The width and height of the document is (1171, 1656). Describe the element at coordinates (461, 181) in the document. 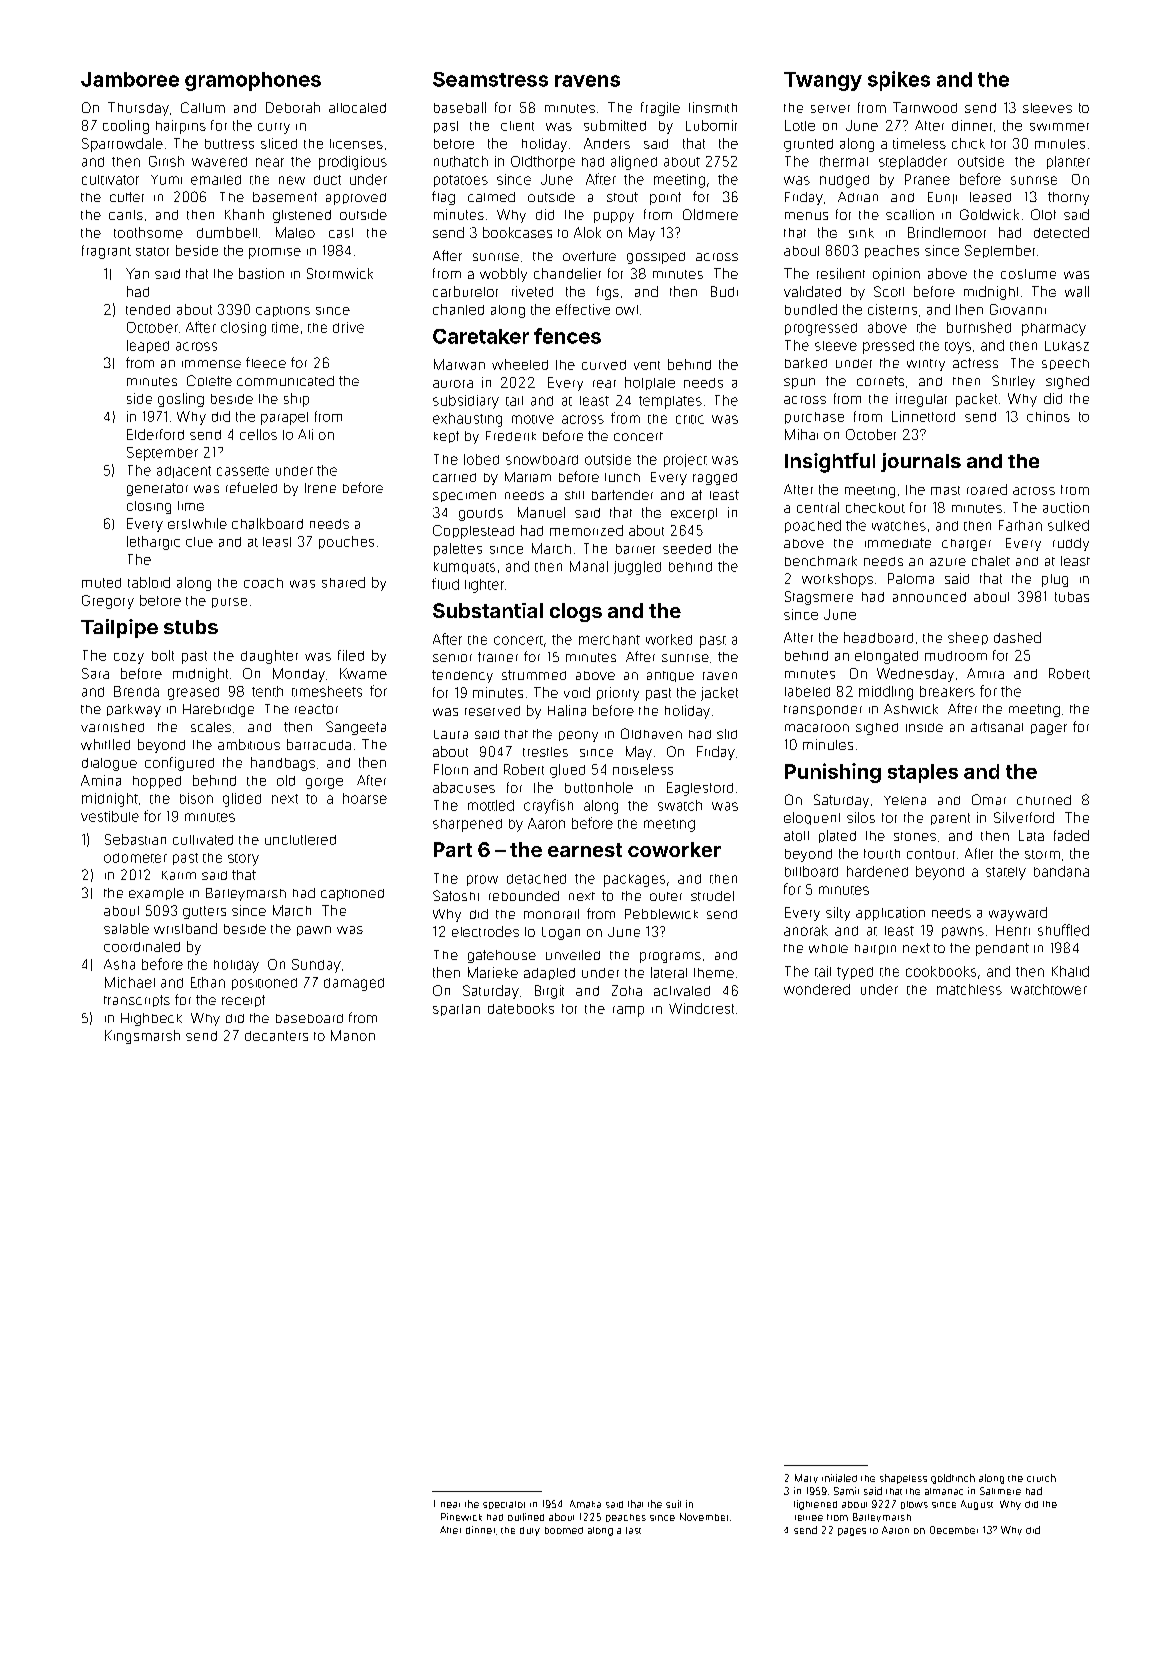

I see `potatoes` at that location.
